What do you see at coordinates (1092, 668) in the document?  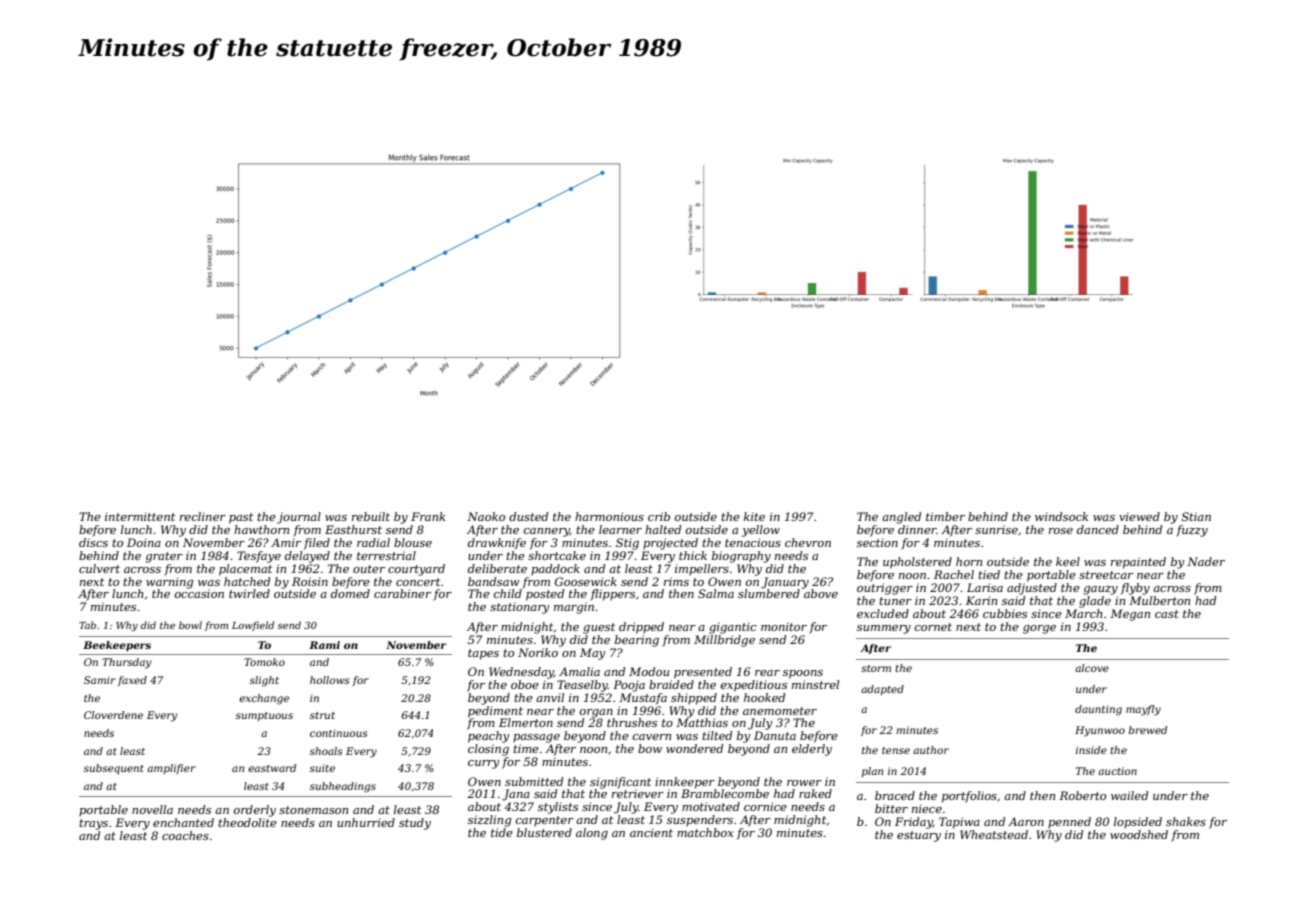 I see `alcove` at bounding box center [1092, 668].
